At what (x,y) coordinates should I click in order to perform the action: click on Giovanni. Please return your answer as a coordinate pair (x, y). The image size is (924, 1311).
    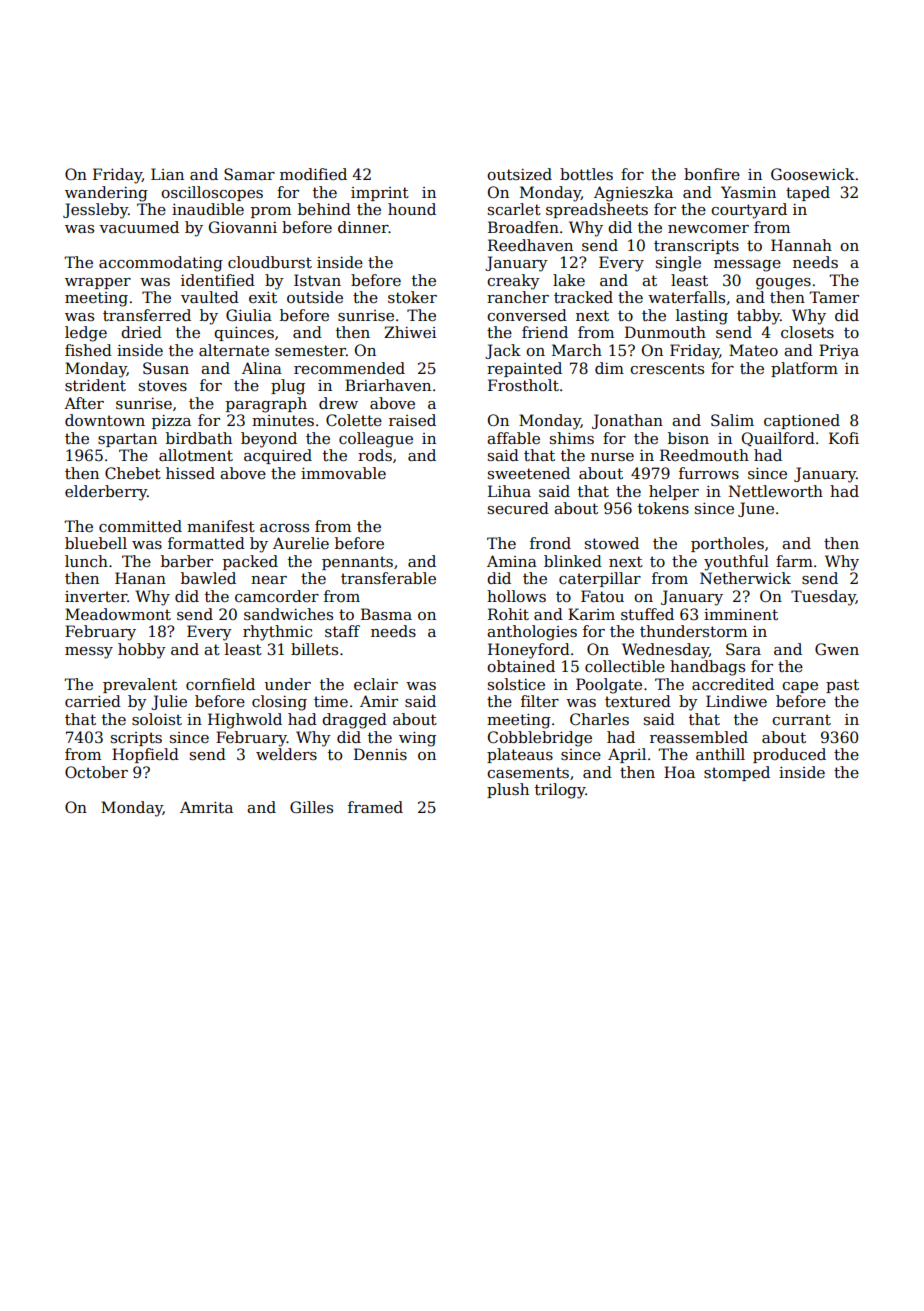
    Looking at the image, I should click on (243, 227).
